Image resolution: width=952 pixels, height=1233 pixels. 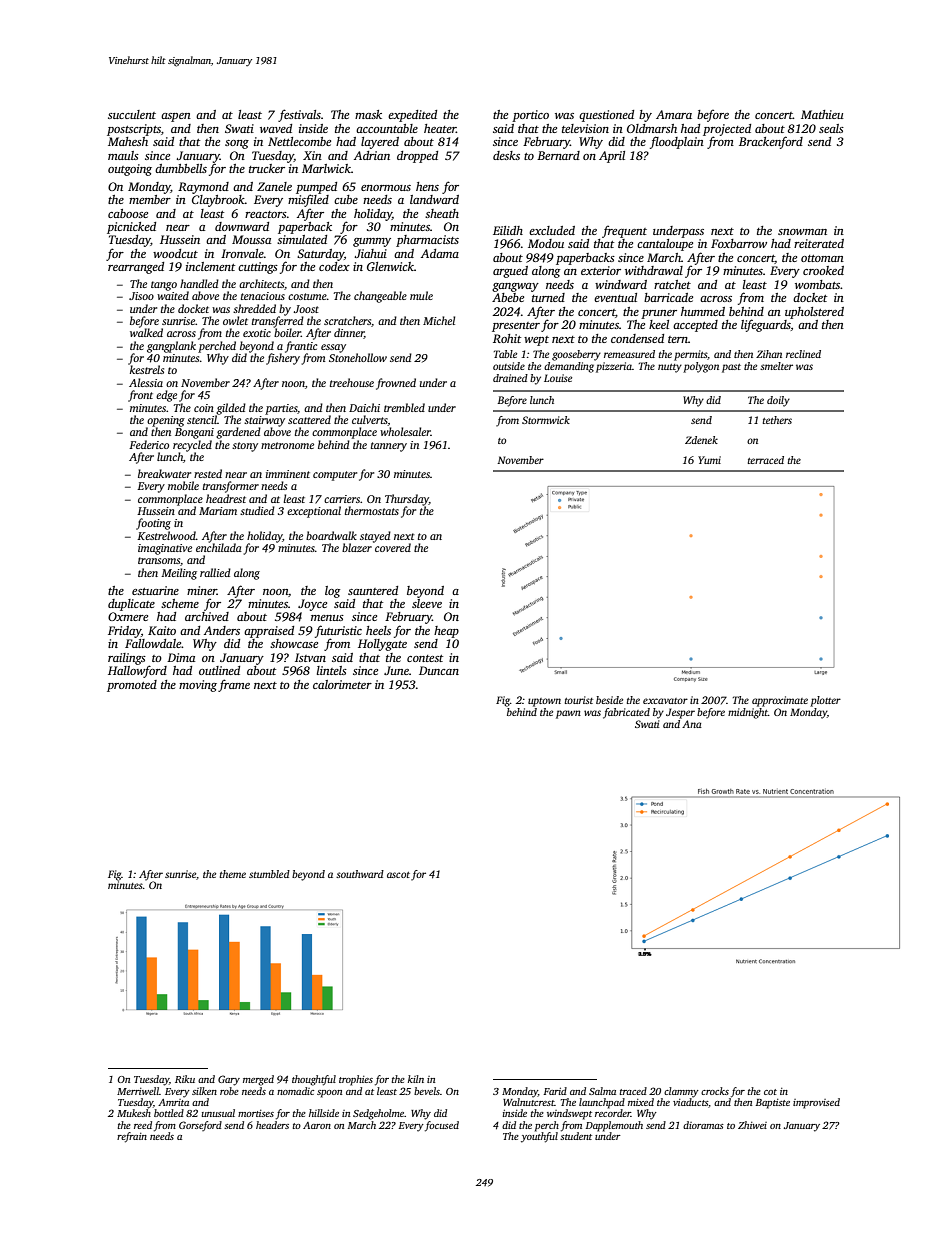 I want to click on Adrian, so click(x=372, y=155).
